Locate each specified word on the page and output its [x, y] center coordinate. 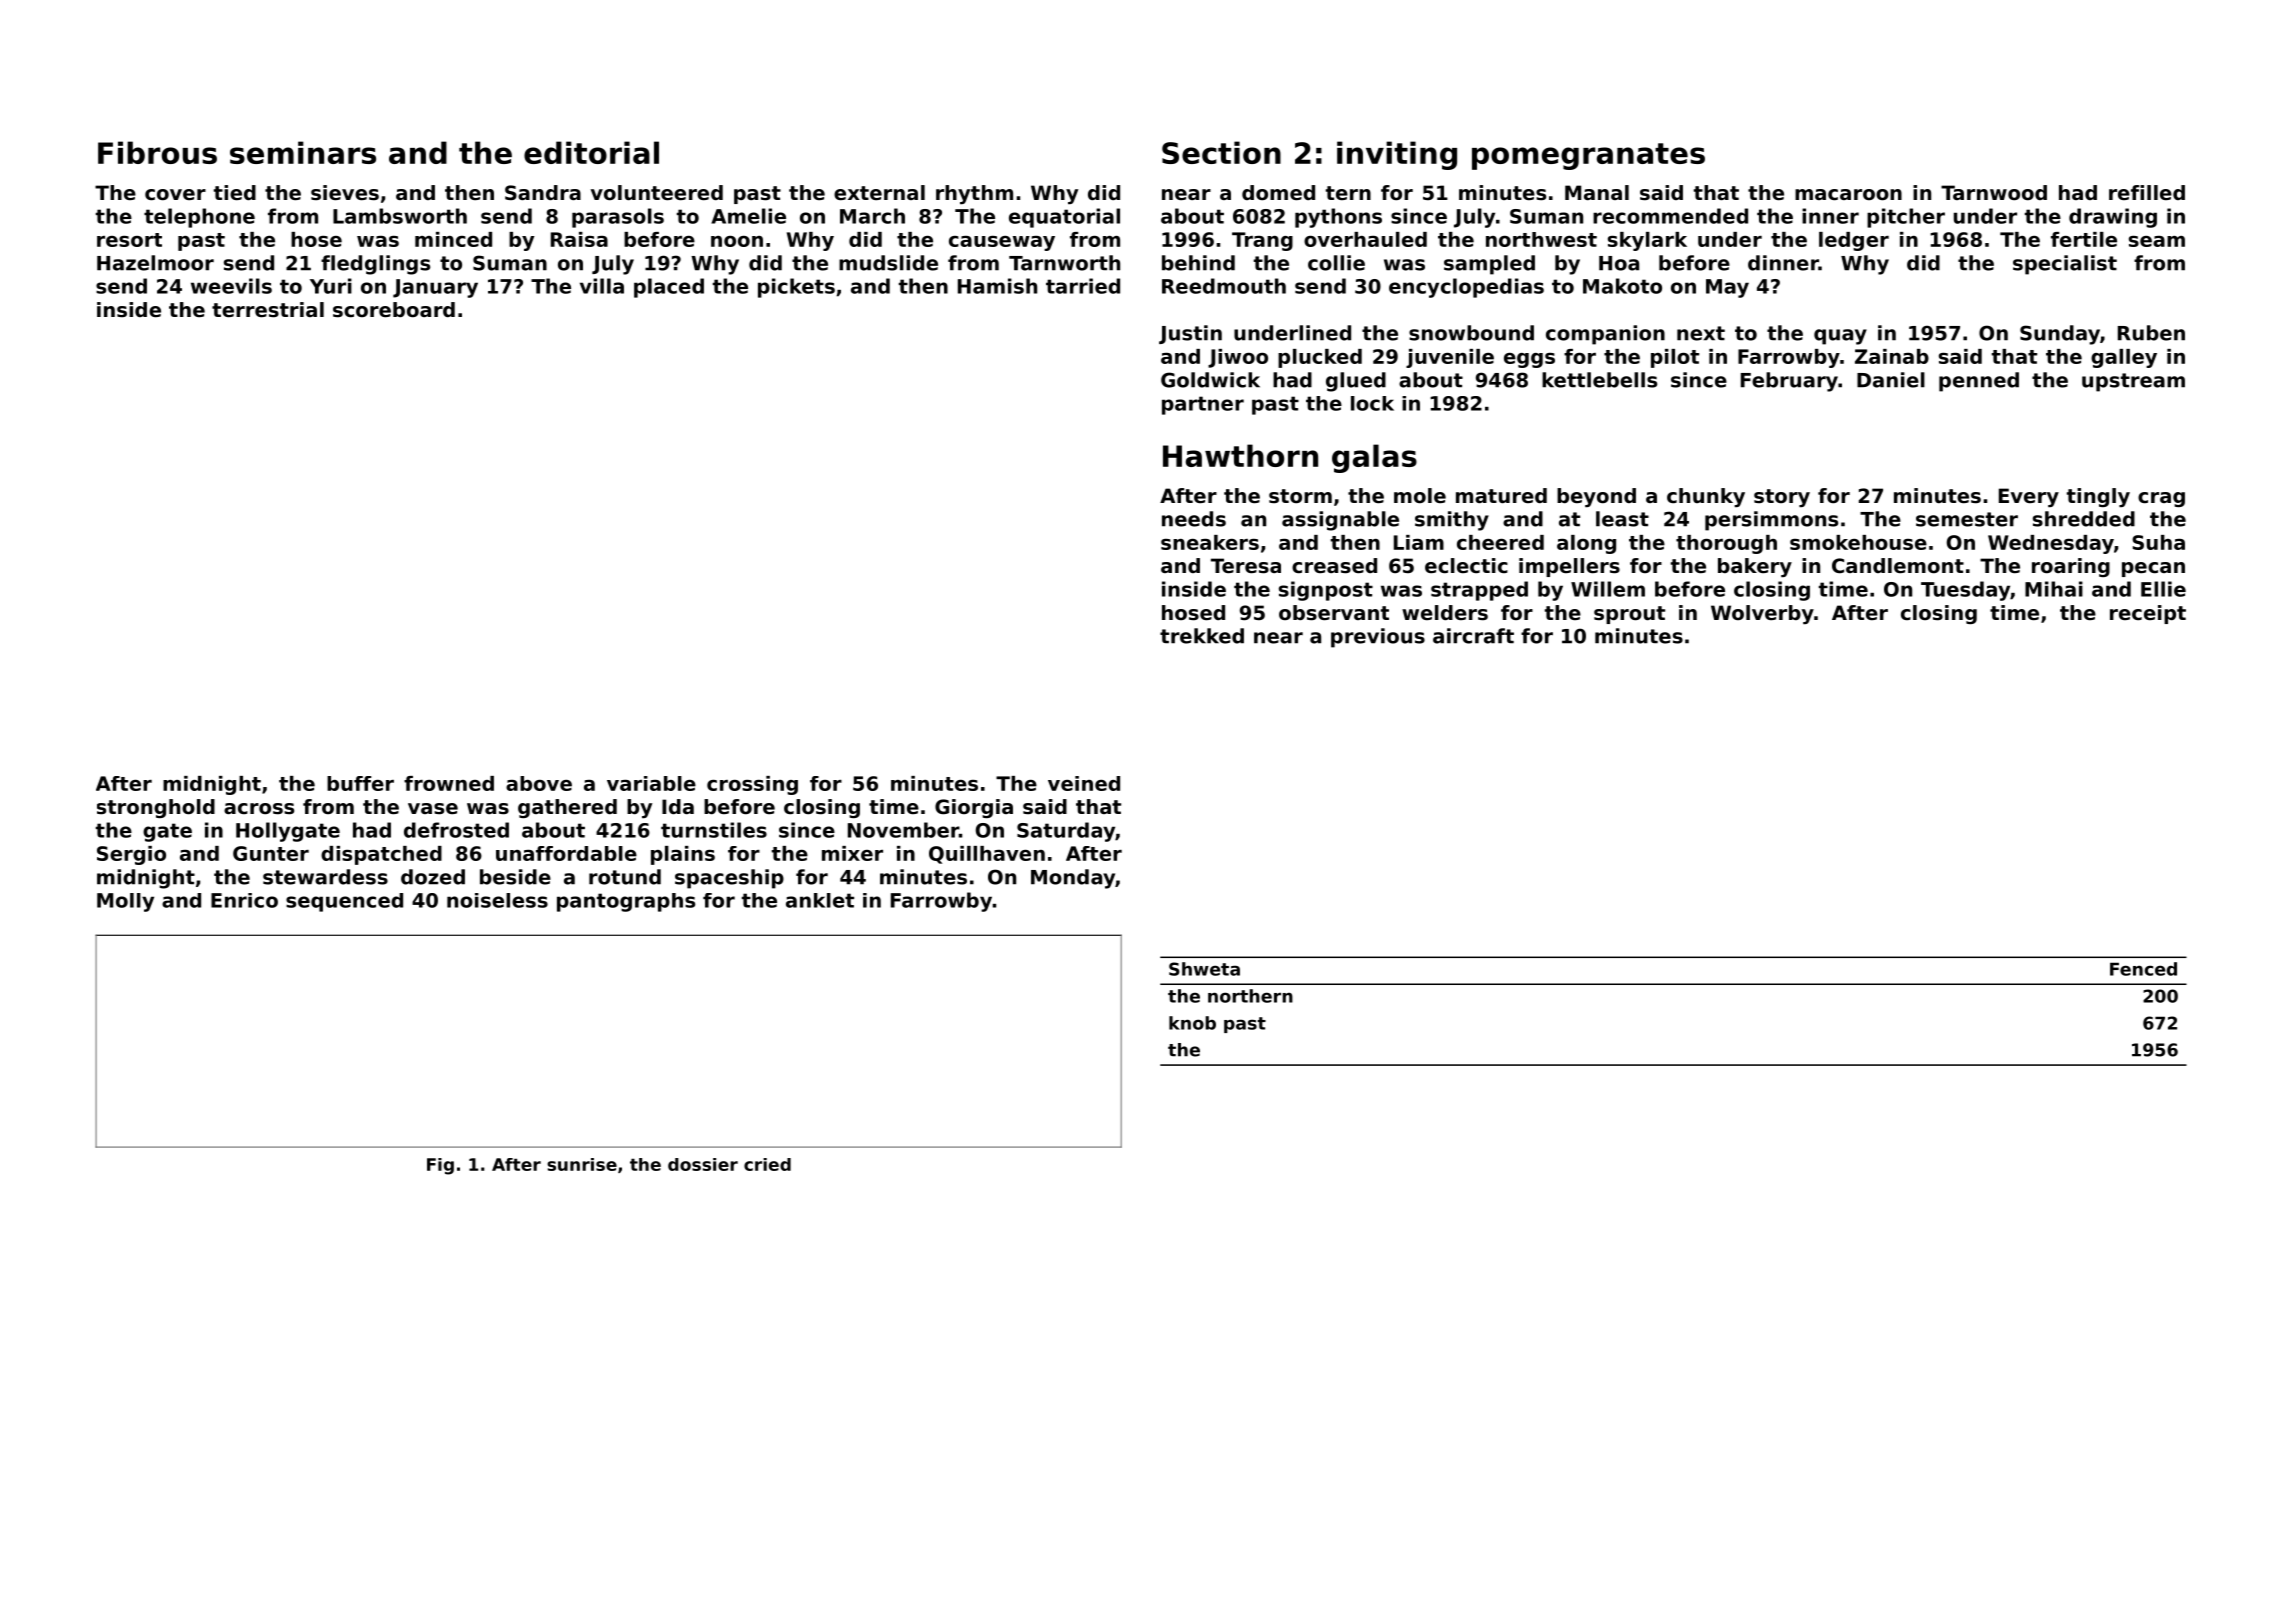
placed [669, 288]
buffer [360, 783]
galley [2124, 358]
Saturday [1066, 832]
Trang [1262, 241]
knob [1192, 1023]
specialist [2065, 265]
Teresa [1246, 566]
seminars [303, 152]
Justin [1190, 334]
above [539, 783]
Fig [440, 1166]
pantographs [626, 902]
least [1622, 519]
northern [1250, 996]
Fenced [2143, 969]
